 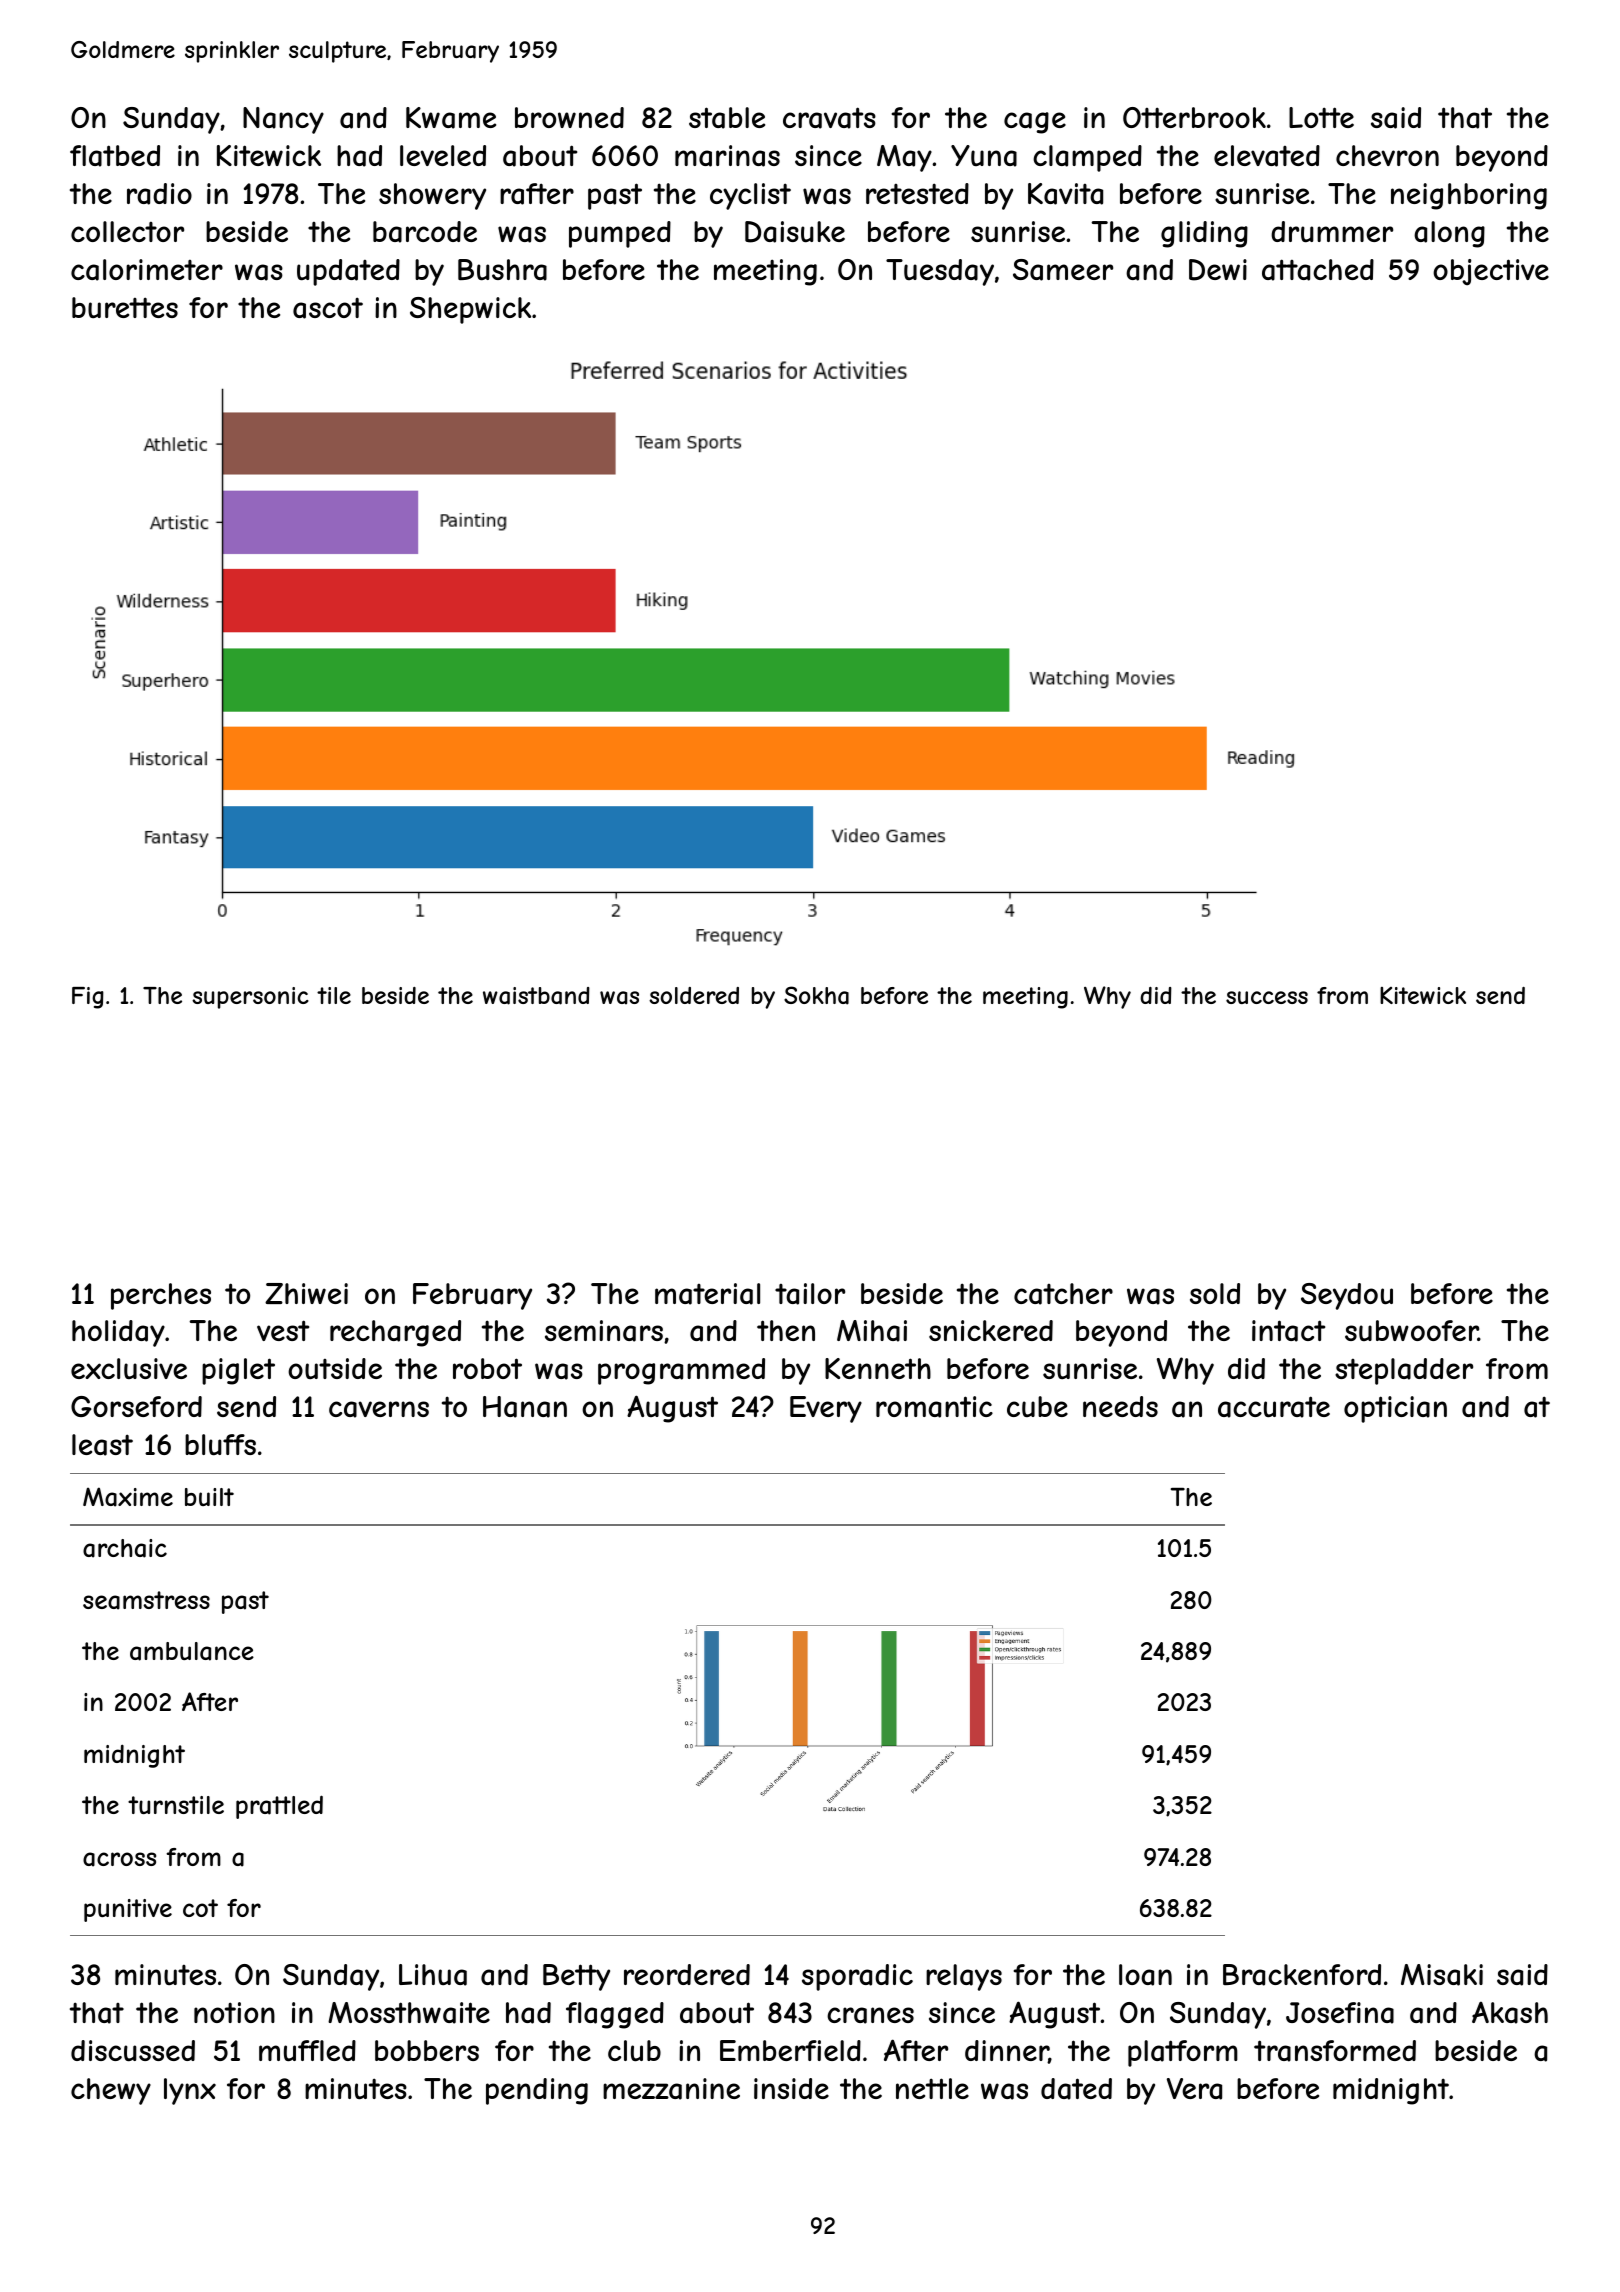 I want to click on success, so click(x=1267, y=997).
